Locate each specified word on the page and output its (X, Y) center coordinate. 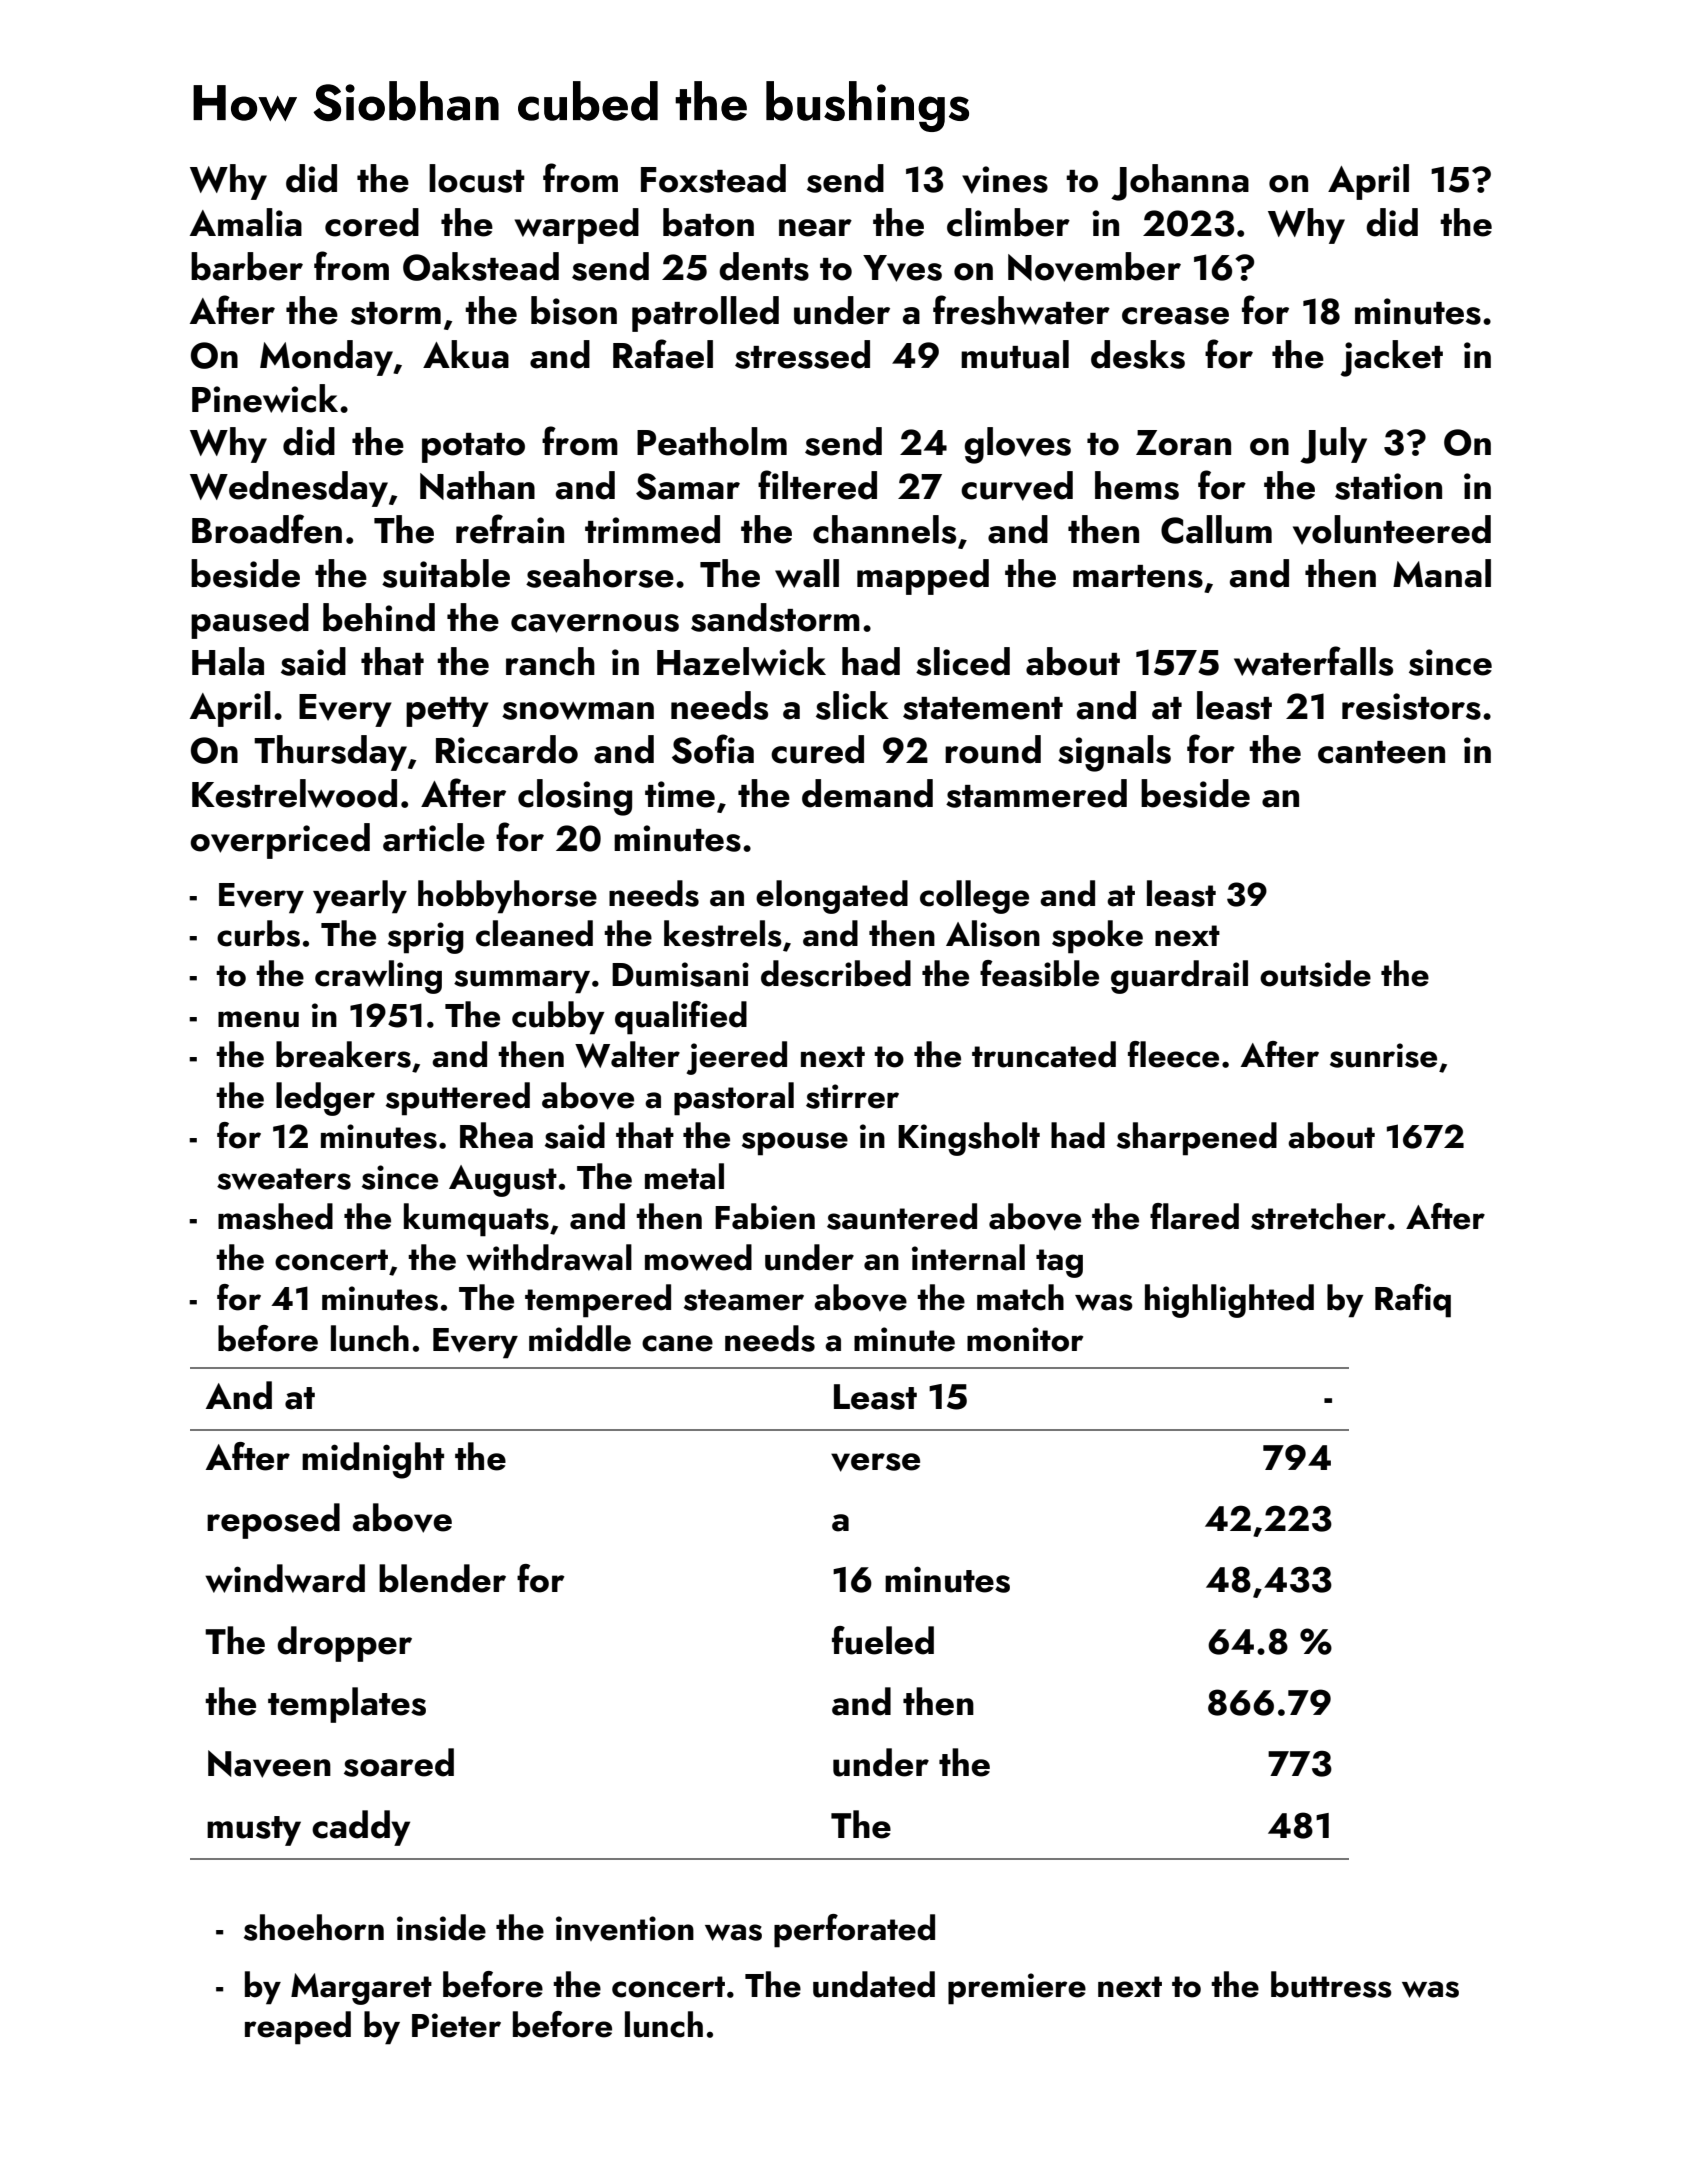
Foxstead (713, 178)
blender (442, 1578)
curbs (258, 933)
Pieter (456, 2025)
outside (1315, 973)
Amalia (246, 222)
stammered (1036, 793)
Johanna (1180, 182)
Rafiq (1413, 1301)
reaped (298, 2028)
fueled (883, 1640)
